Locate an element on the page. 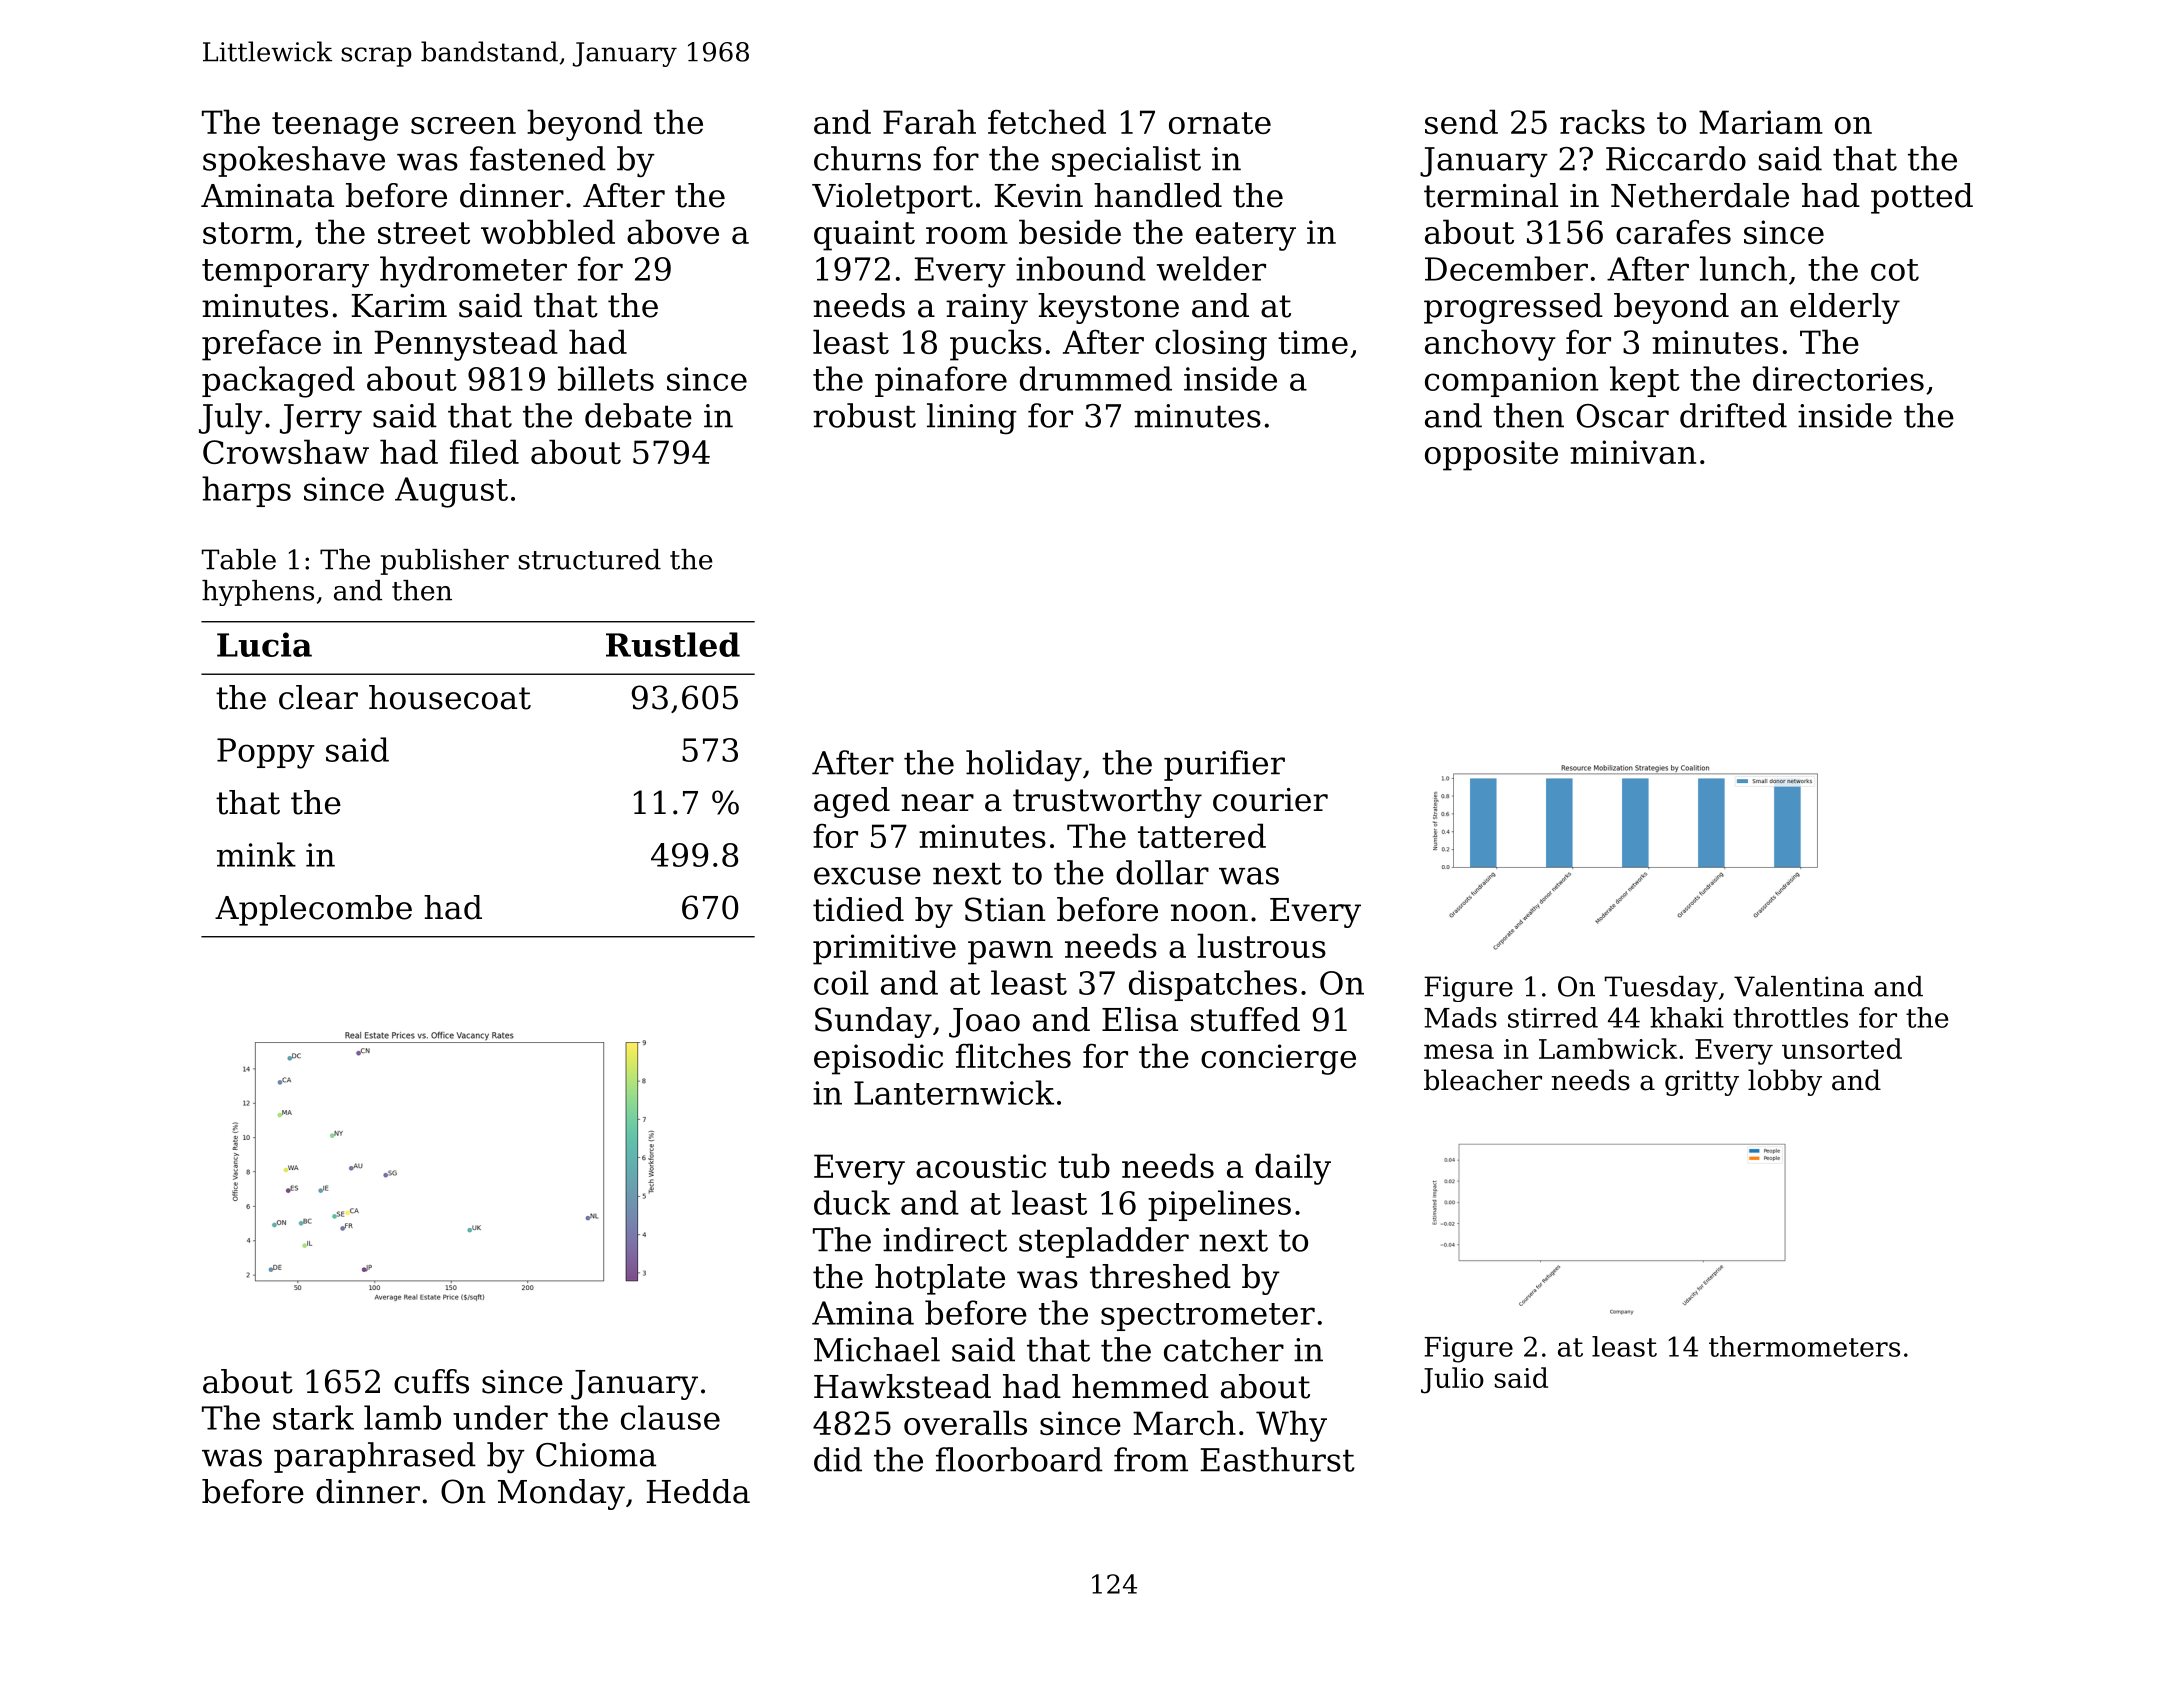 This image has width=2178, height=1683. preface is located at coordinates (261, 345).
